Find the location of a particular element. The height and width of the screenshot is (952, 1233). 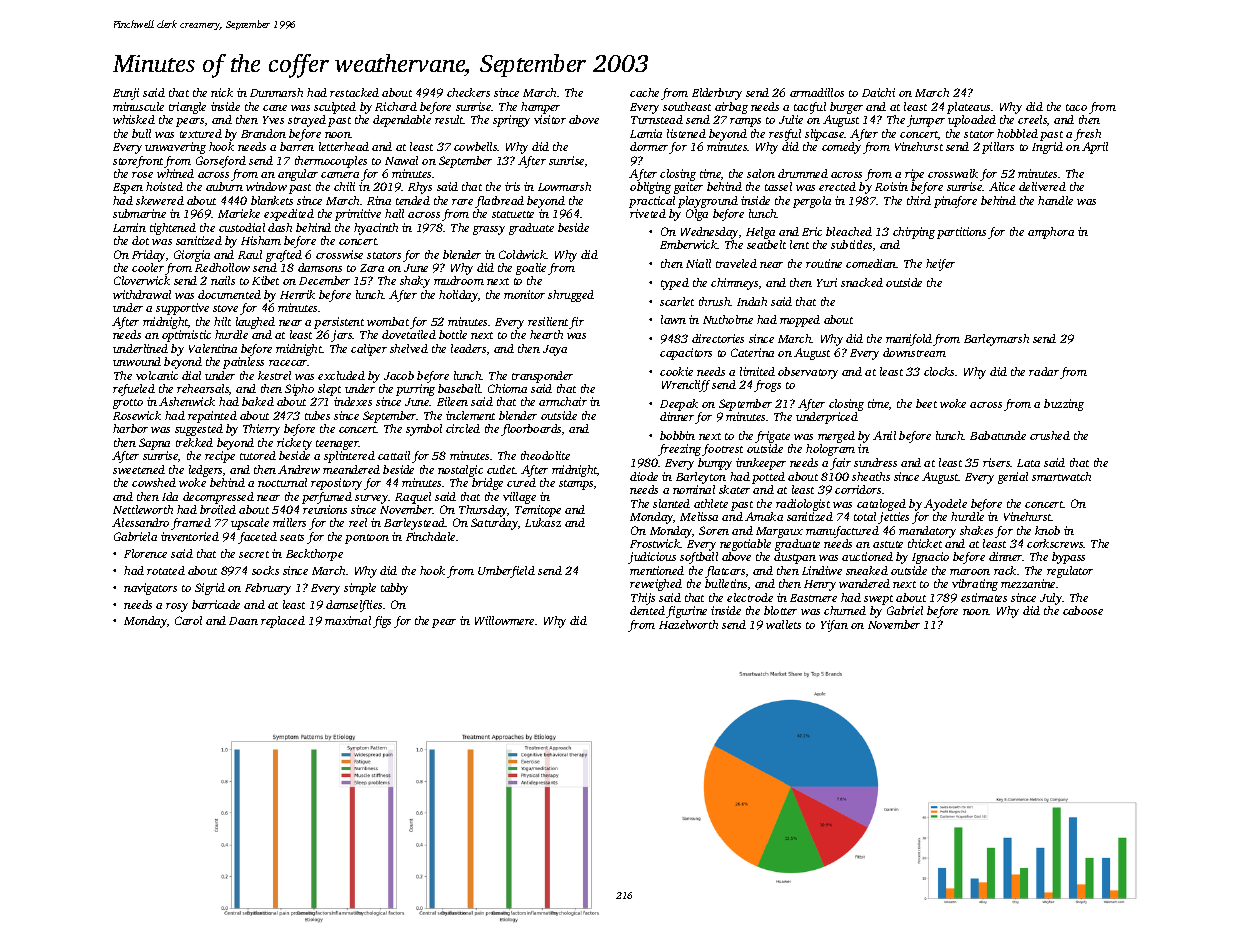

tubes is located at coordinates (317, 415).
